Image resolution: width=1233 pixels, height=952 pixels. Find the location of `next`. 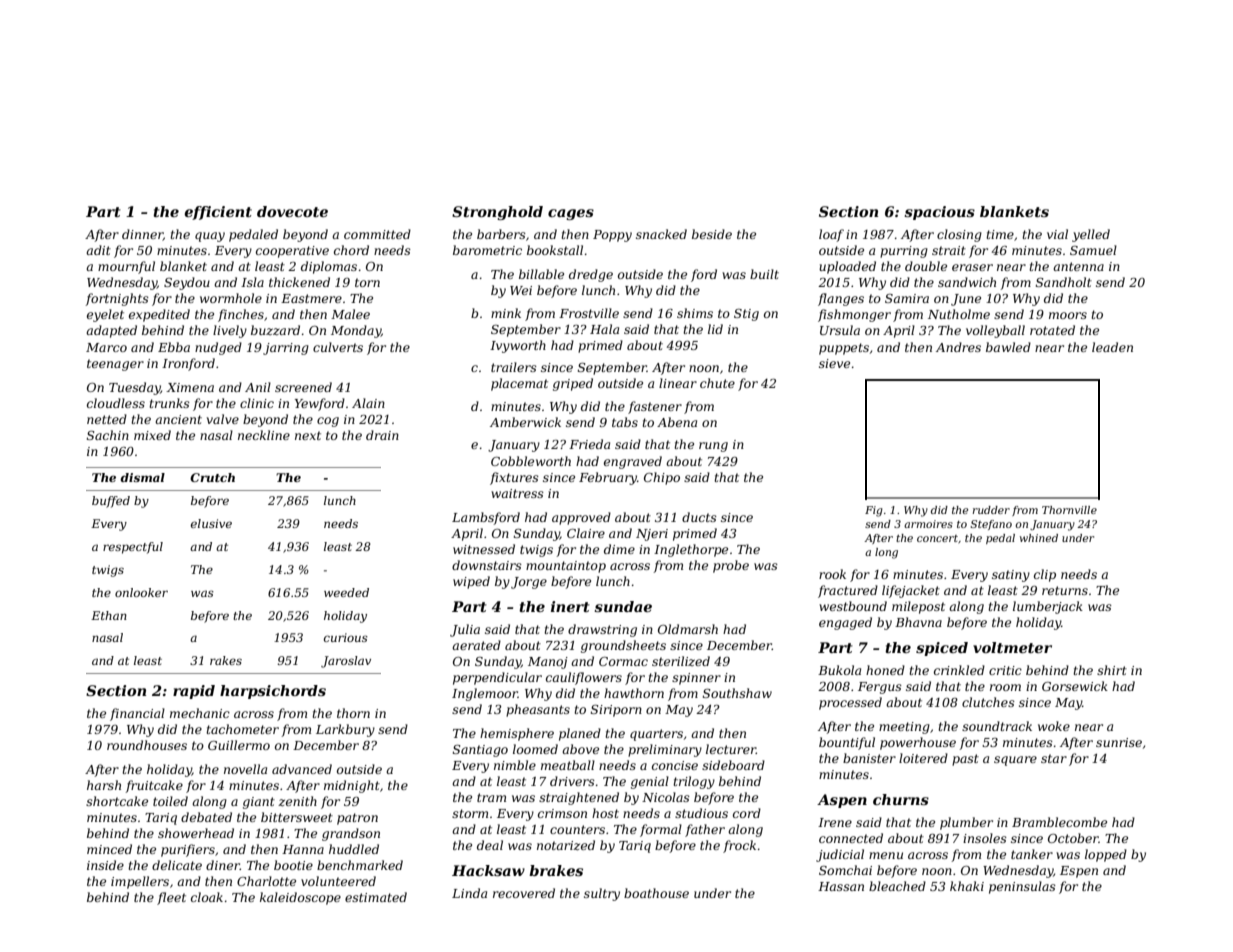

next is located at coordinates (308, 435).
